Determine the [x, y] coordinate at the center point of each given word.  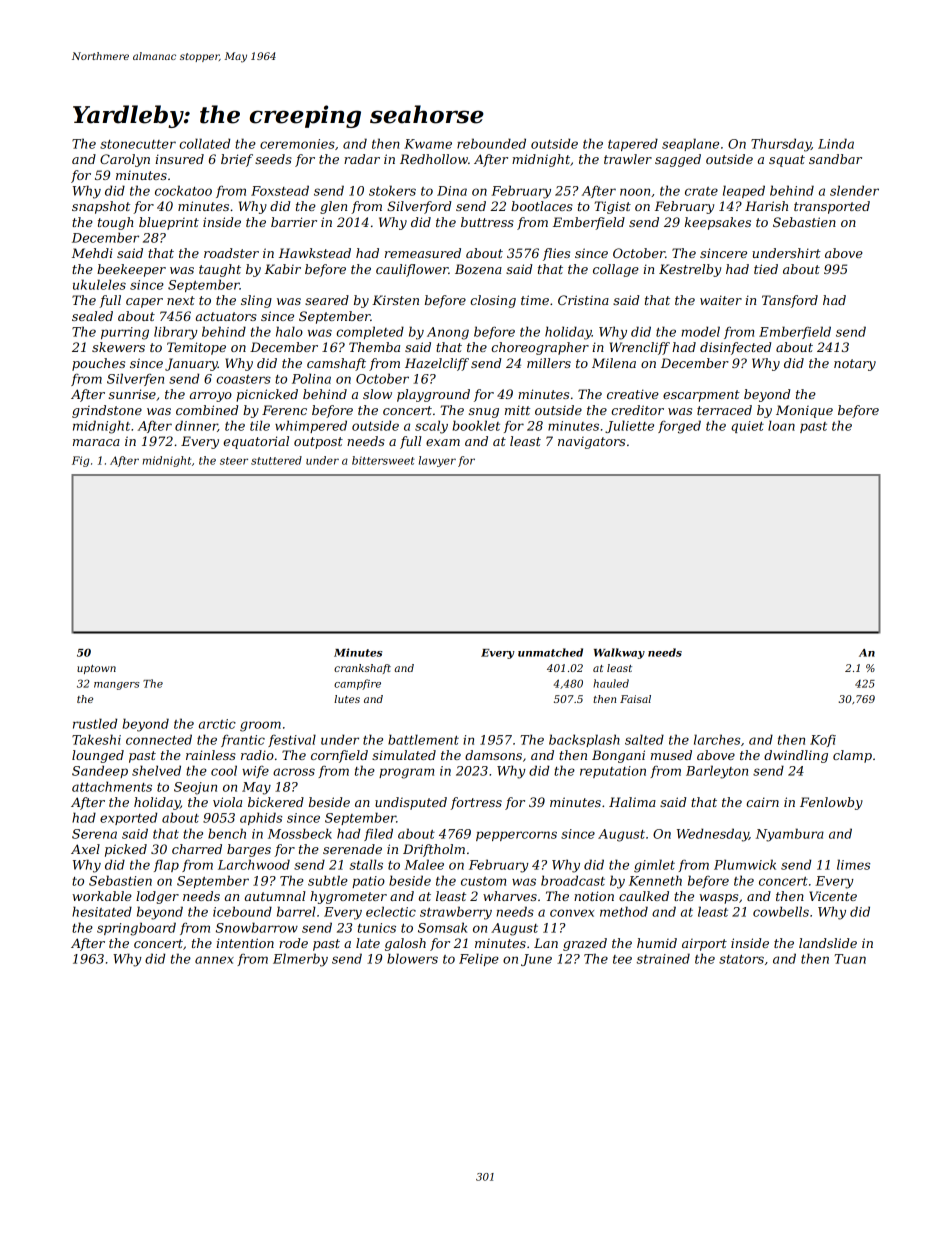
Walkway [619, 653]
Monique [804, 411]
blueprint [169, 223]
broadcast [573, 880]
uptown [96, 669]
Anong [448, 333]
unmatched [550, 652]
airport [704, 945]
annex [214, 960]
